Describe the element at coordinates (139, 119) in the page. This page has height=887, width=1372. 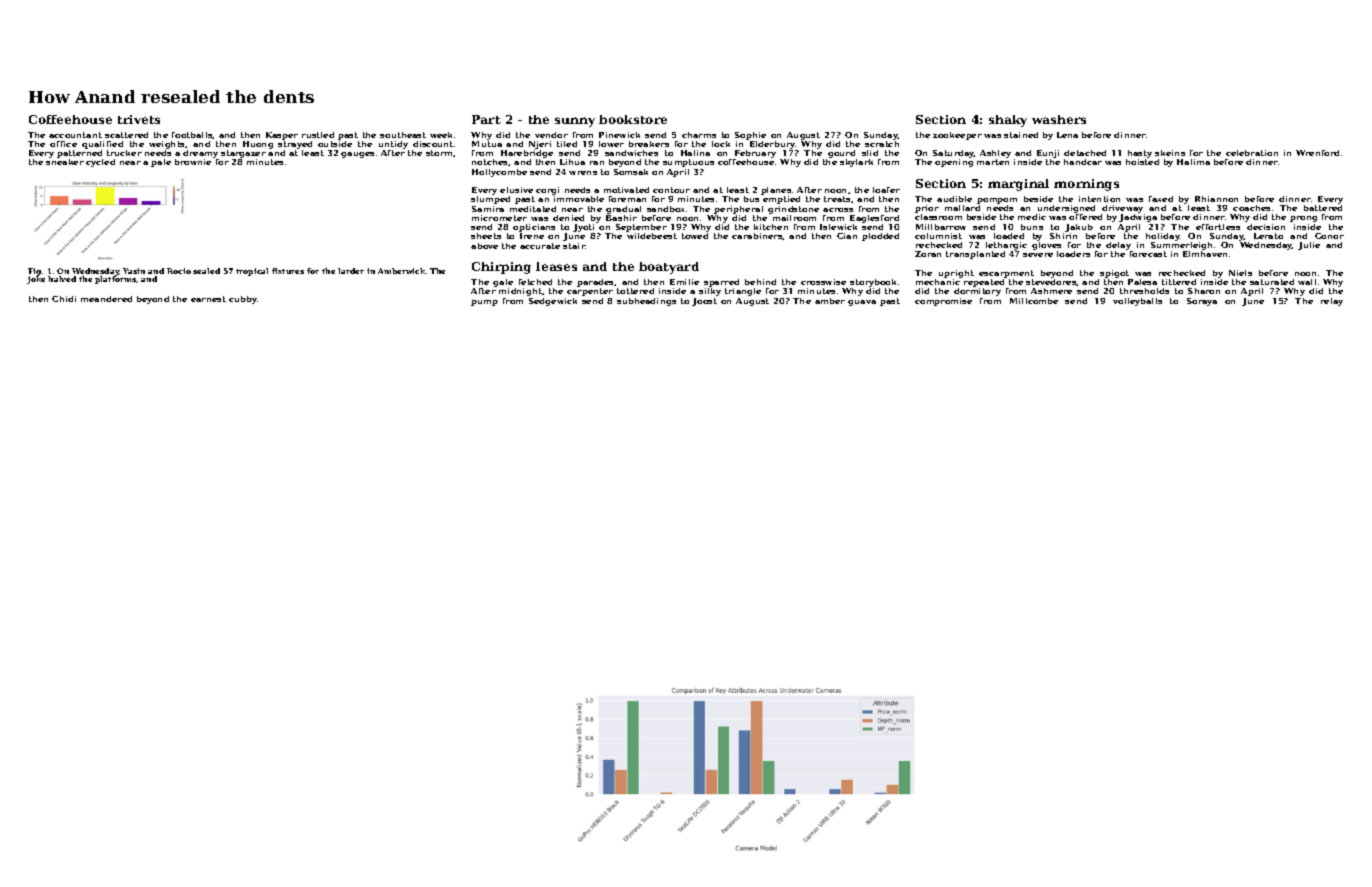
I see `trivets` at that location.
